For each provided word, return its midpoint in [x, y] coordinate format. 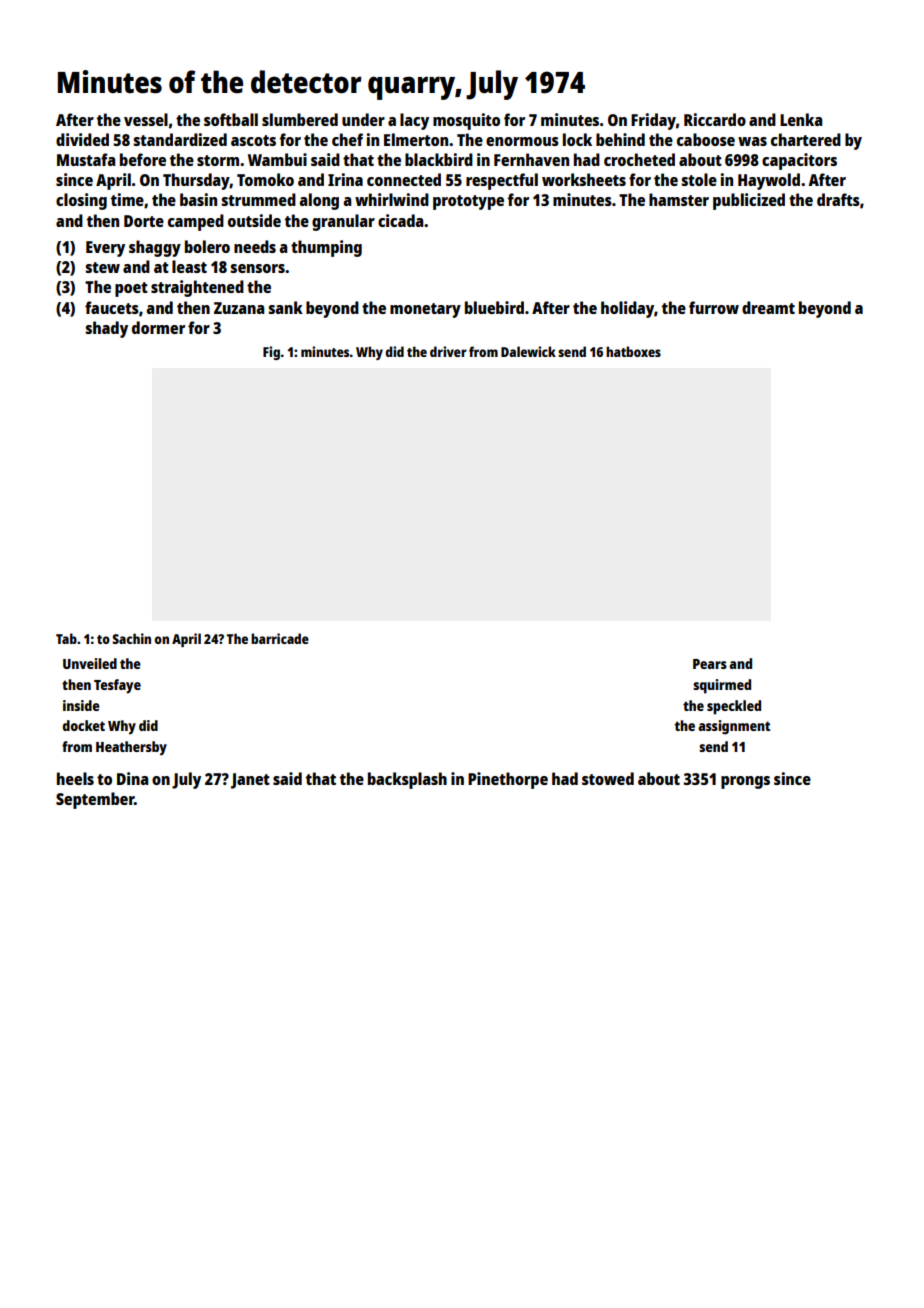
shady [106, 329]
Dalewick [528, 351]
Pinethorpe [508, 780]
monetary [425, 310]
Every [105, 249]
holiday [627, 309]
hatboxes [633, 351]
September [95, 800]
